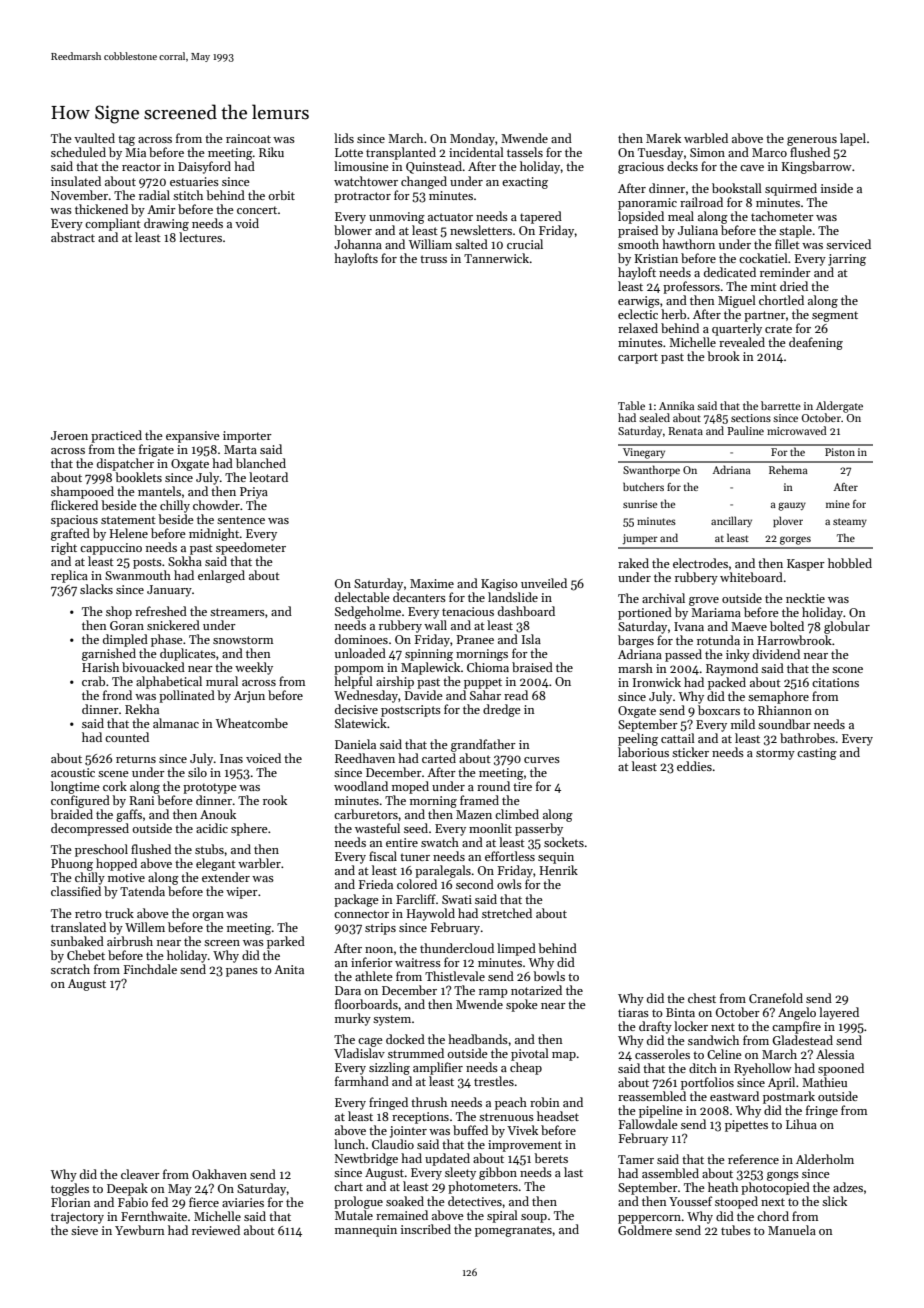  I want to click on blanched, so click(261, 463).
